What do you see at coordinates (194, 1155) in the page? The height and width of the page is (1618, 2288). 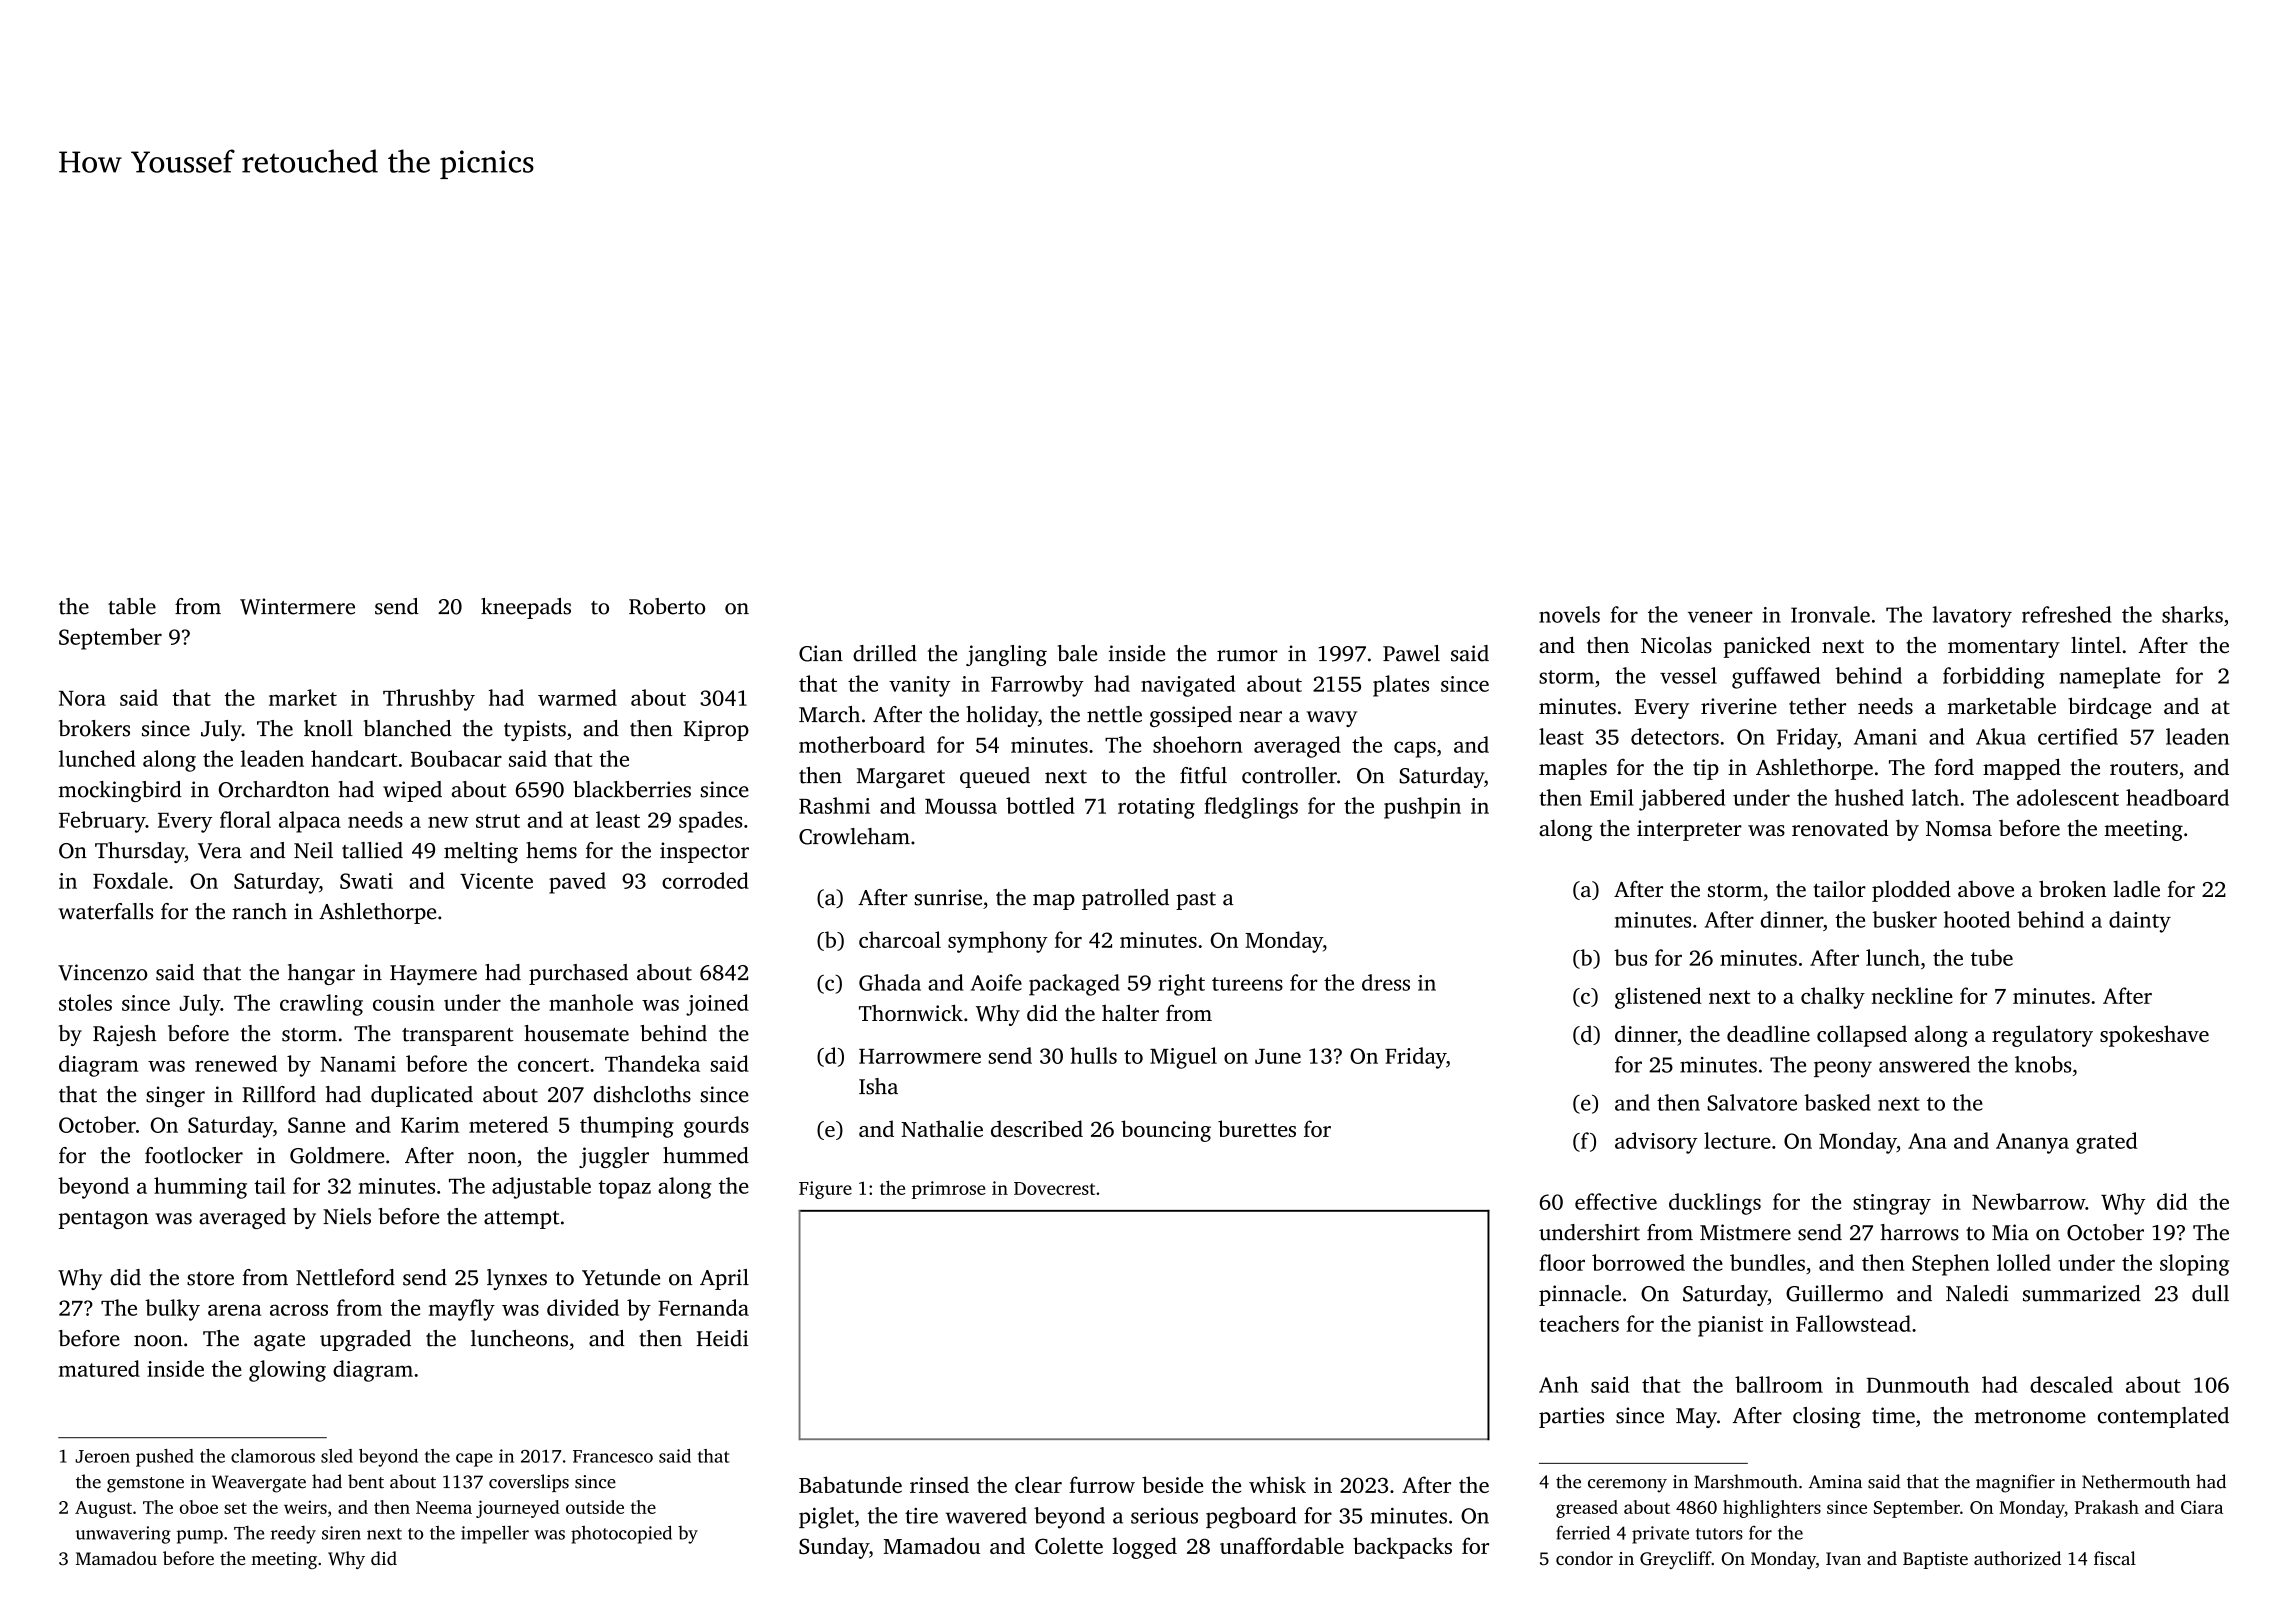 I see `footlocker` at bounding box center [194, 1155].
